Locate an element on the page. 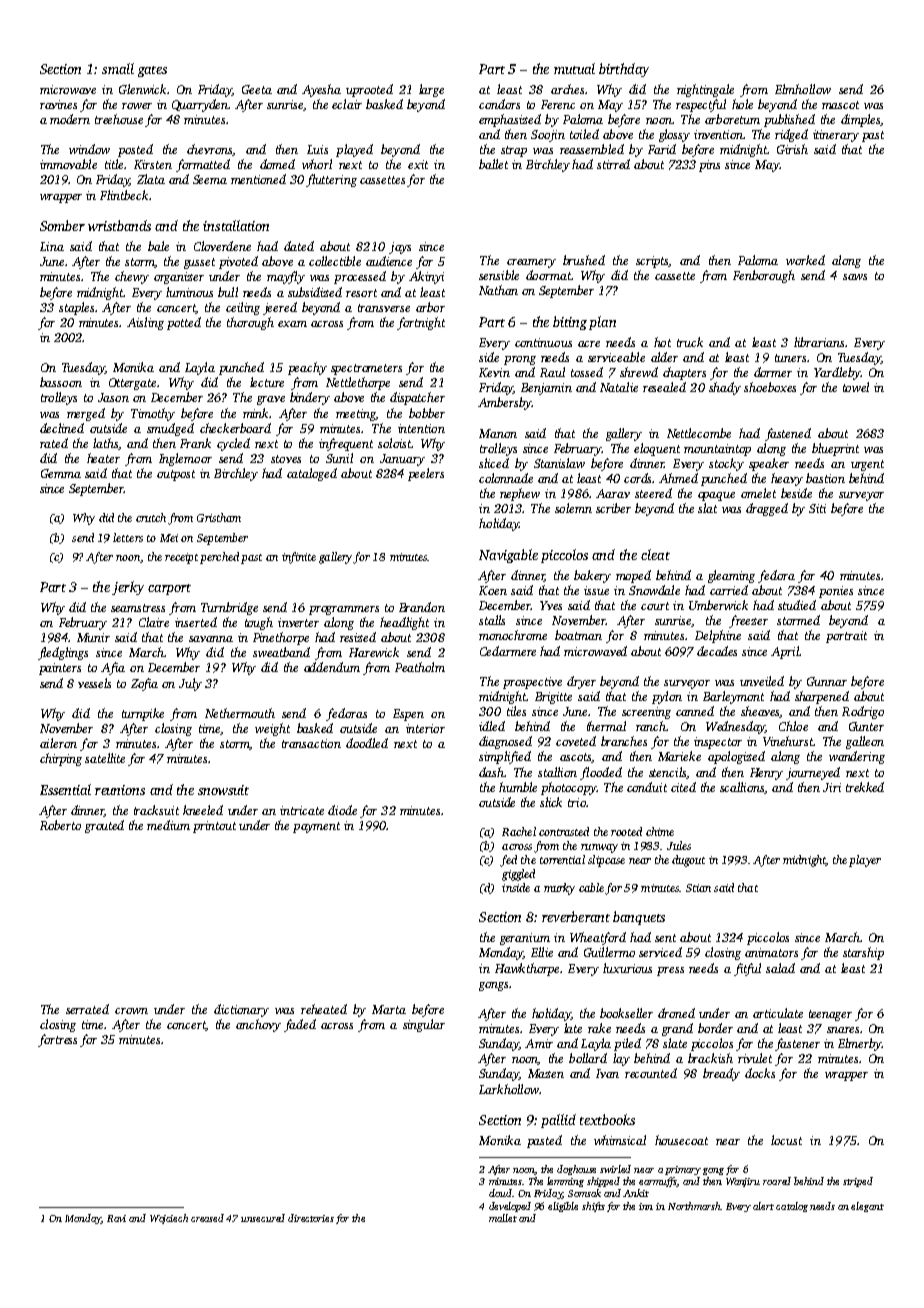  Fenborough is located at coordinates (764, 276).
